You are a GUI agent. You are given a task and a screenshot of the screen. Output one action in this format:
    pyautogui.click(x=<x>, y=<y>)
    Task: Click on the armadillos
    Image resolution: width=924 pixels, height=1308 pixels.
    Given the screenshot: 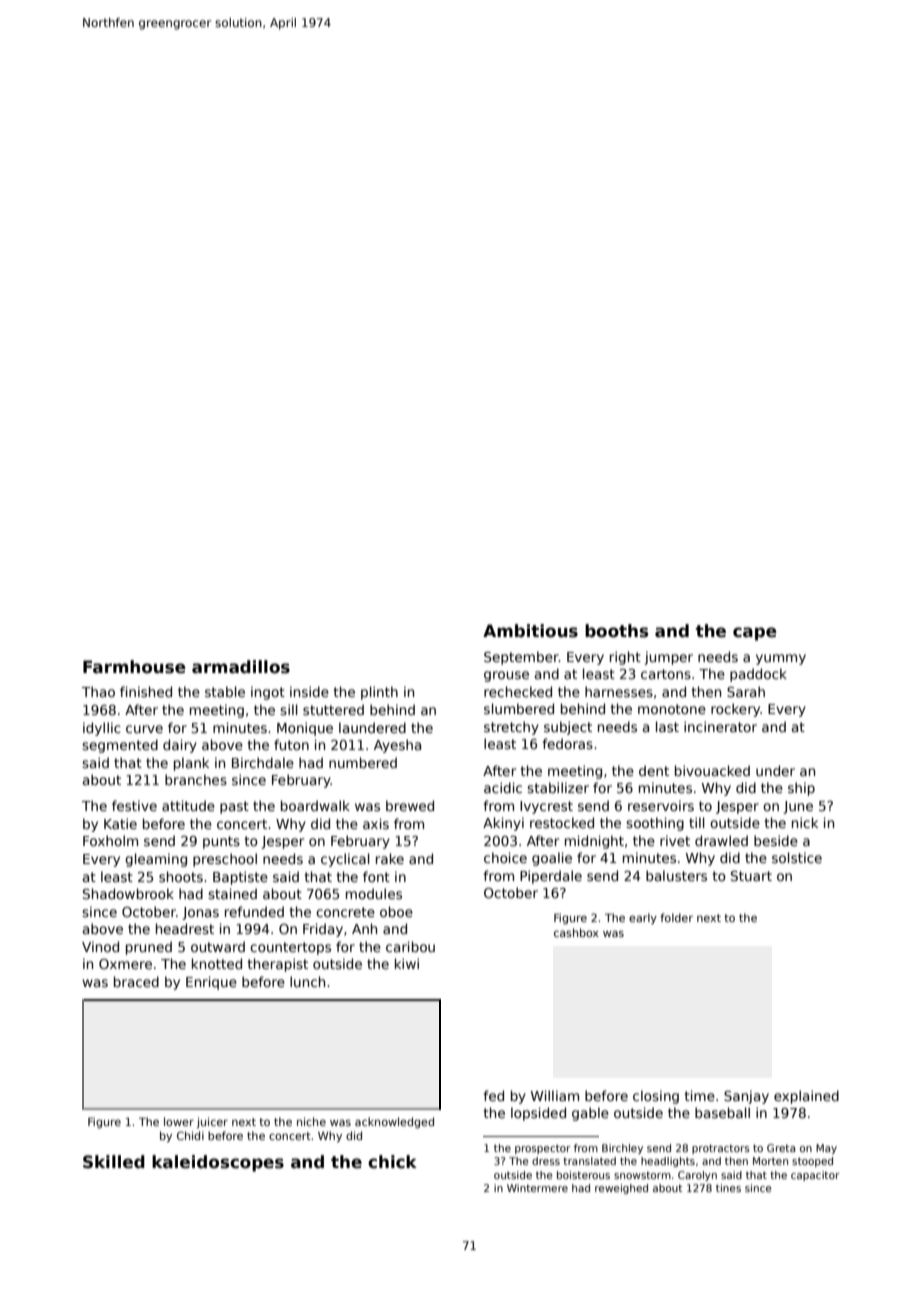 What is the action you would take?
    pyautogui.click(x=241, y=667)
